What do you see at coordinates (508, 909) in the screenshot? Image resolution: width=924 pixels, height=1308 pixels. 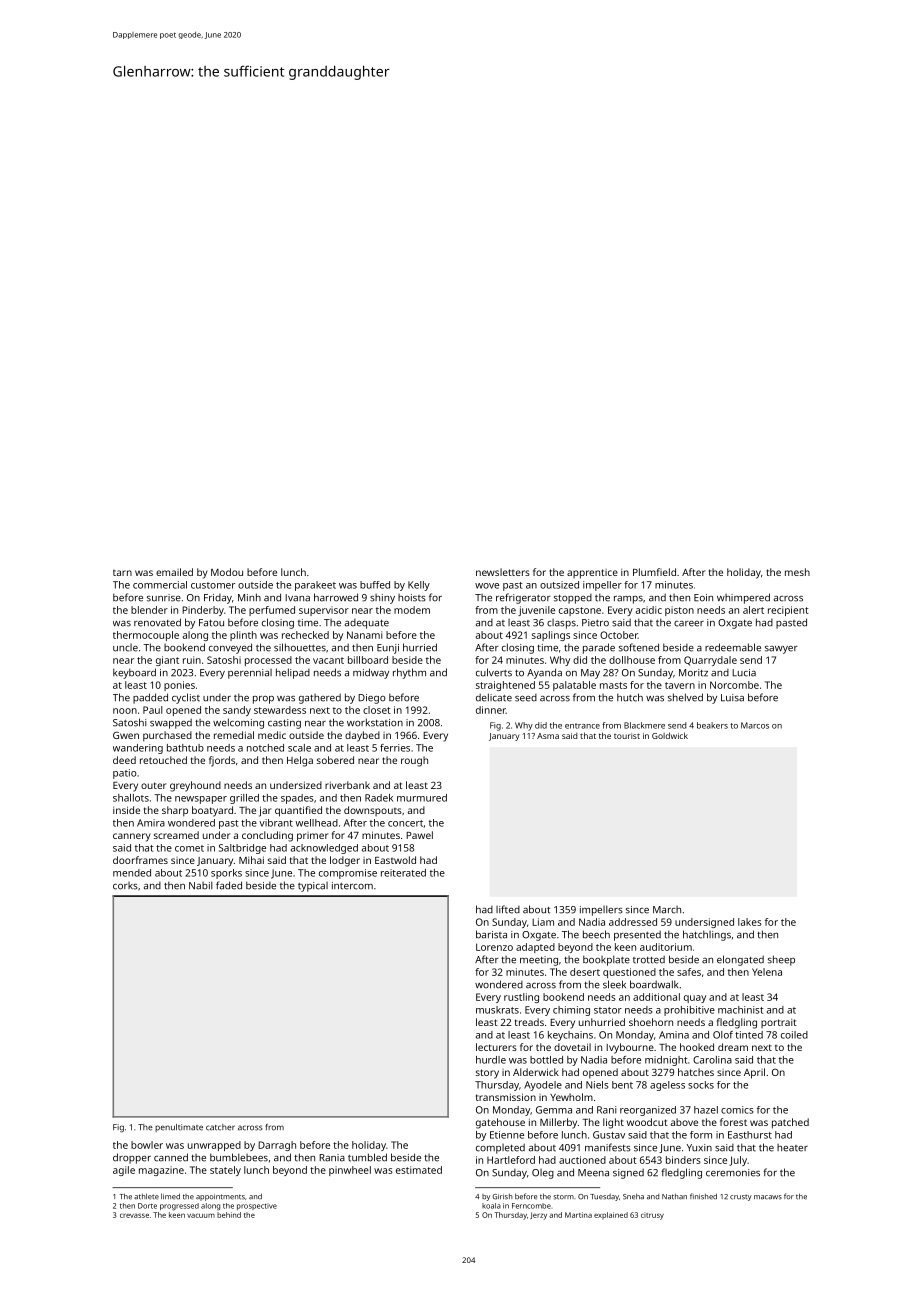 I see `lifted` at bounding box center [508, 909].
